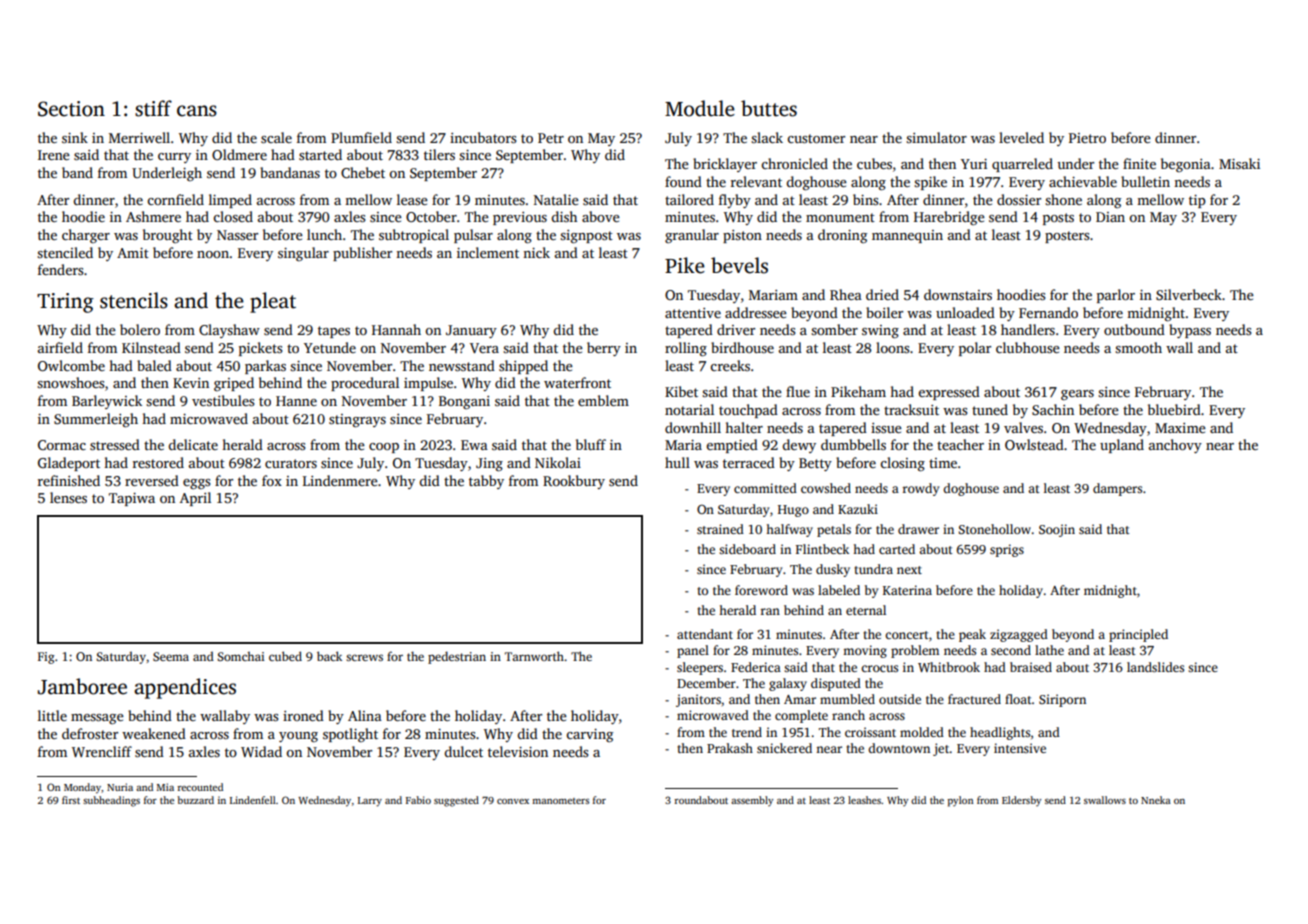  What do you see at coordinates (1156, 800) in the screenshot?
I see `Nneka` at bounding box center [1156, 800].
